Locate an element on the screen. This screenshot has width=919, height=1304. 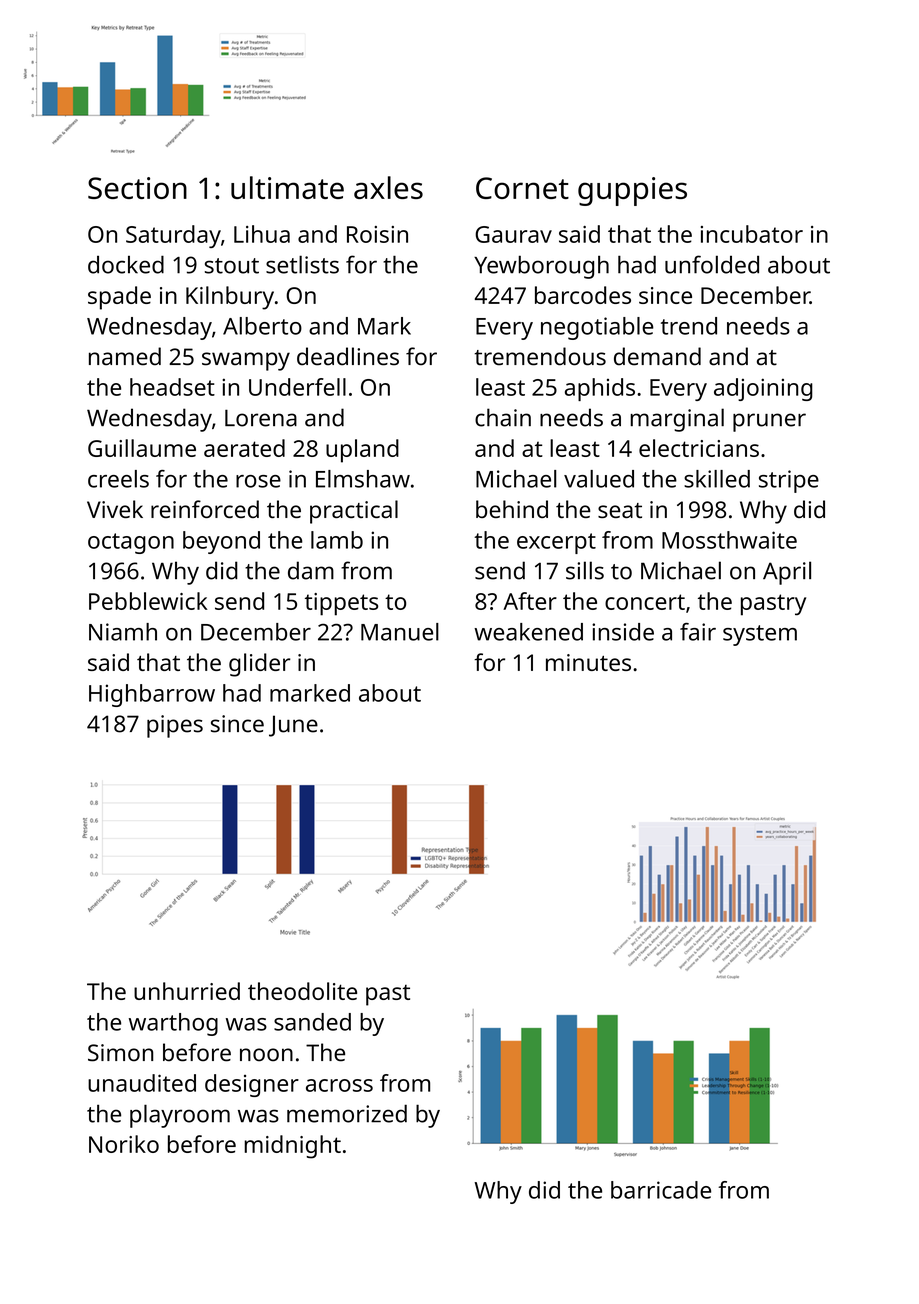
sanded is located at coordinates (312, 1022).
